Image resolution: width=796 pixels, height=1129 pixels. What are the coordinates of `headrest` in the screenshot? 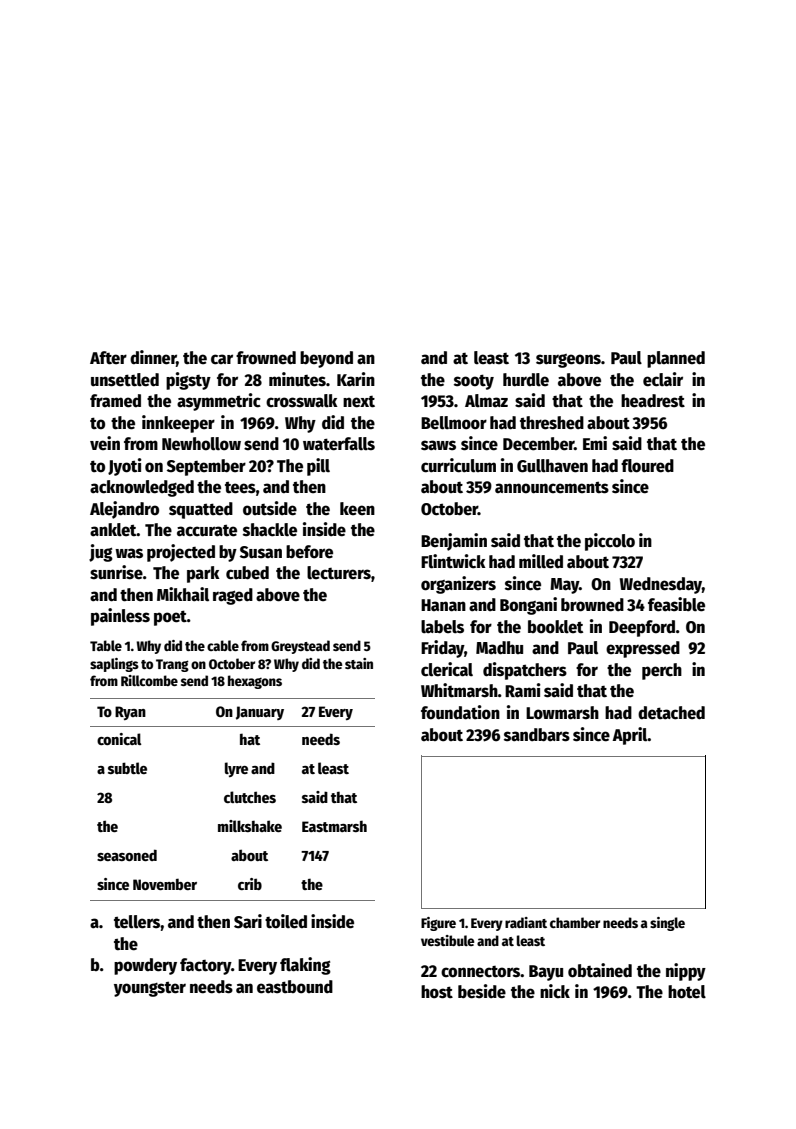 It's located at (653, 401).
